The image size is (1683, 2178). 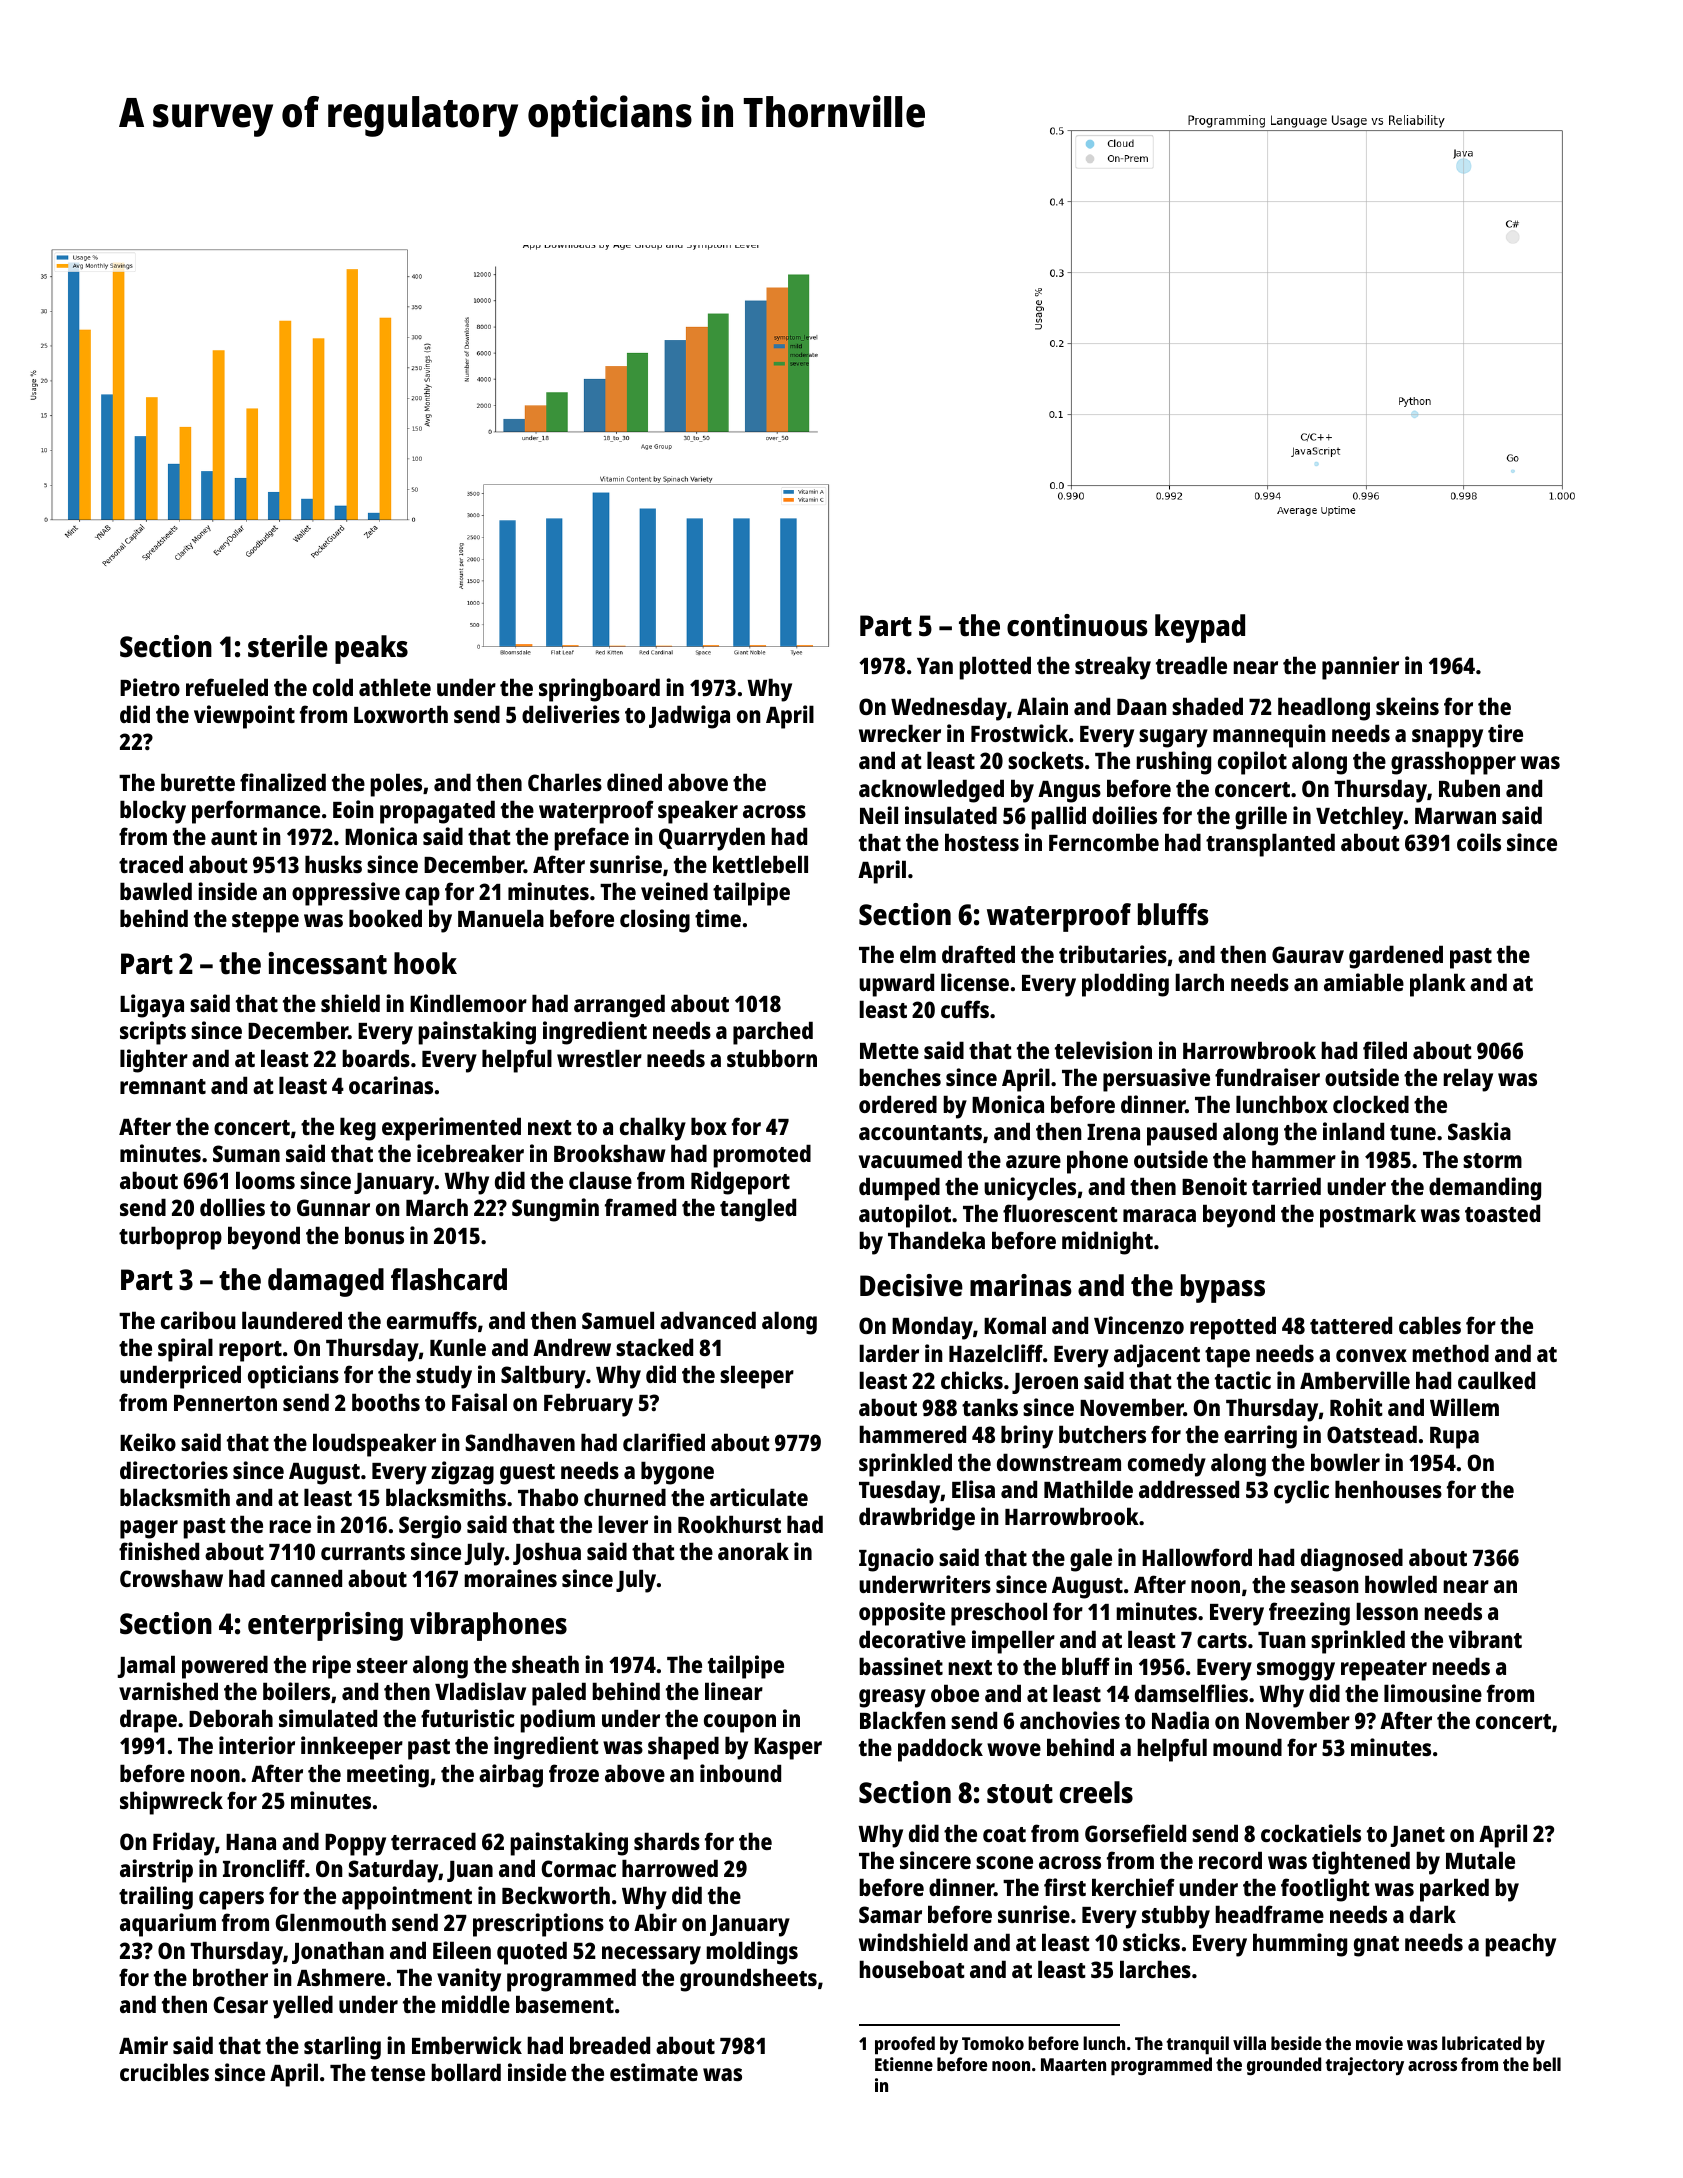 I want to click on springboard, so click(x=599, y=690).
